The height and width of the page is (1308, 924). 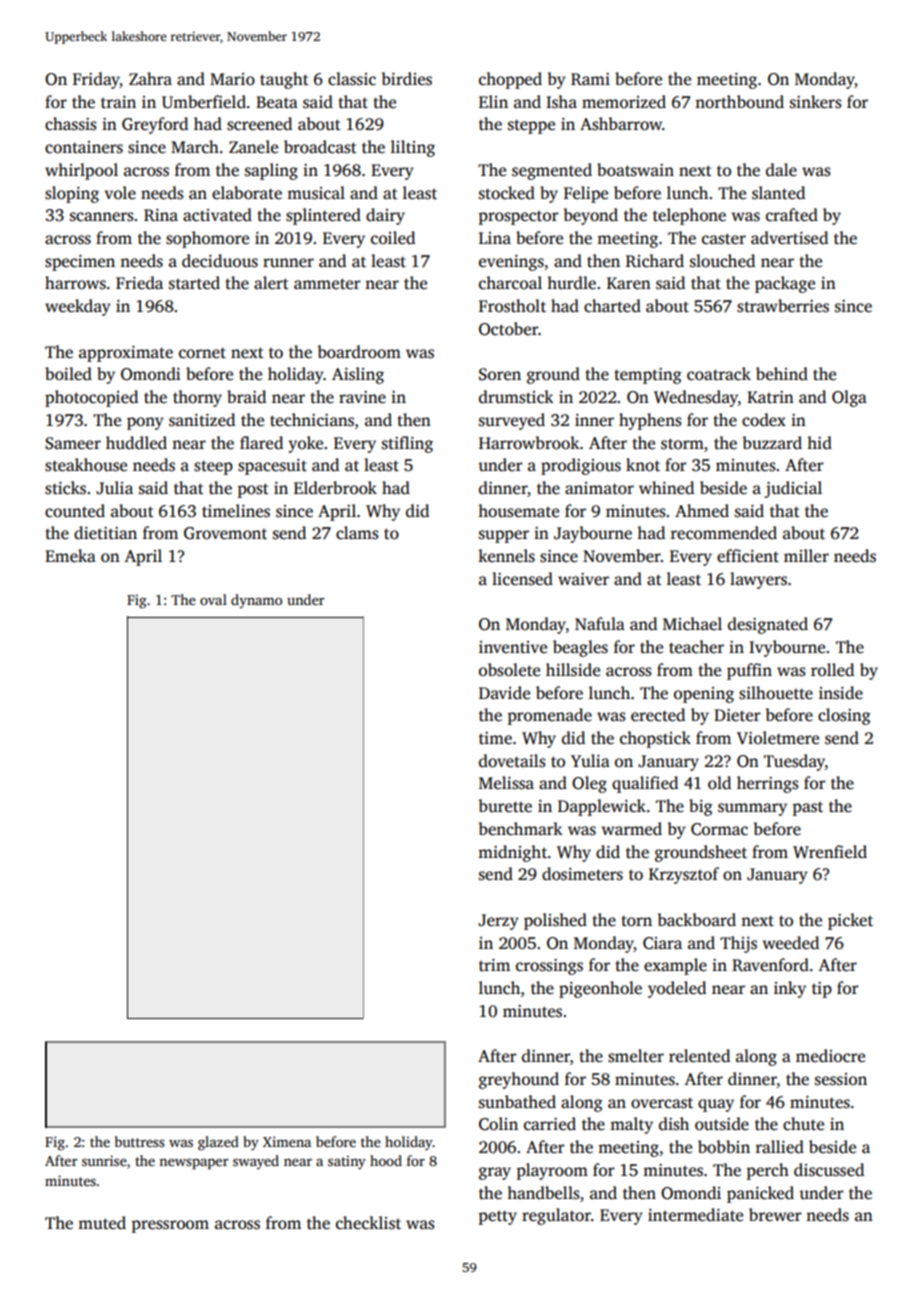 I want to click on inventive, so click(x=513, y=647).
